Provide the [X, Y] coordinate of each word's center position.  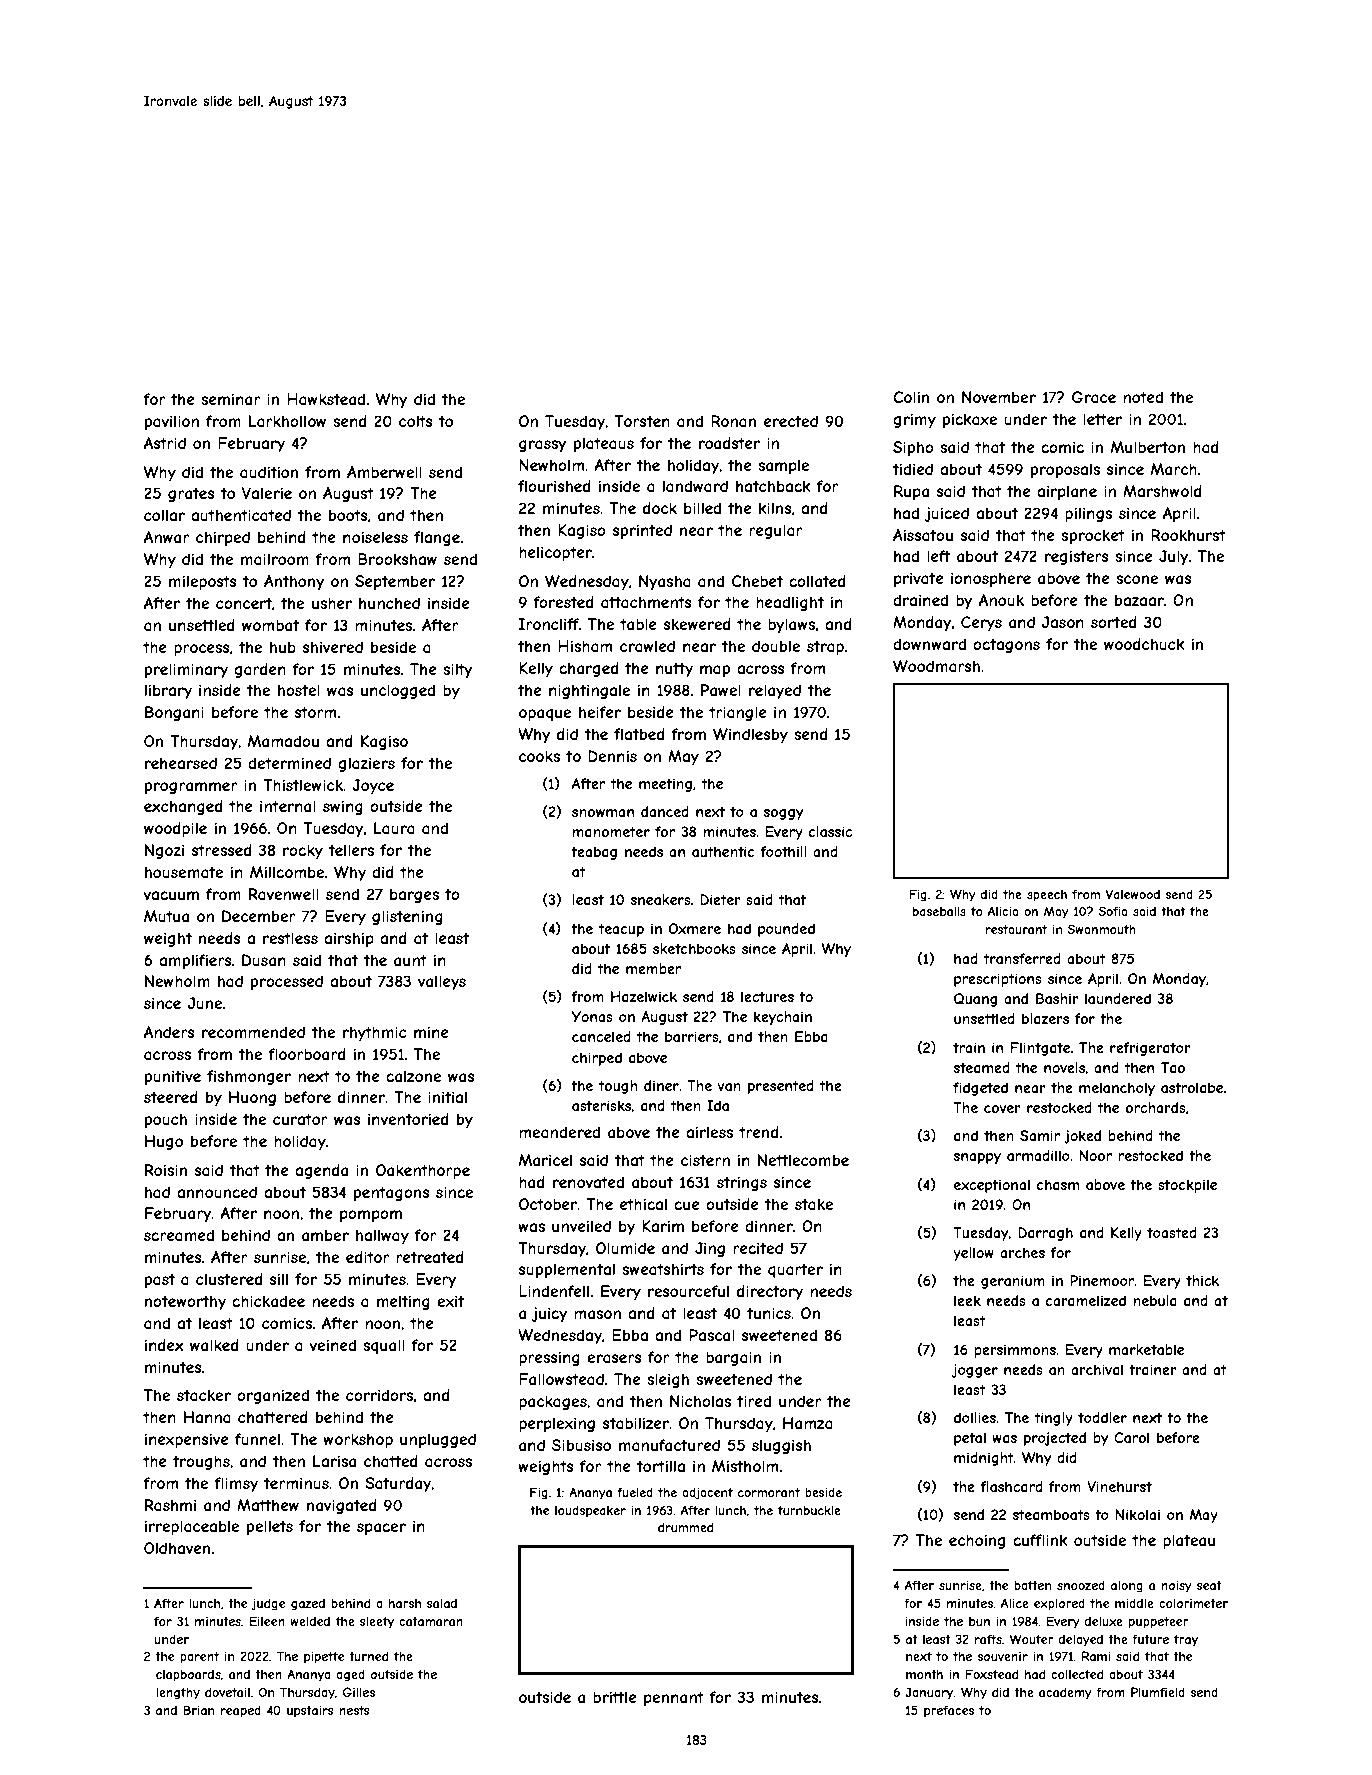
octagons [1006, 646]
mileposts [203, 582]
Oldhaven [177, 1548]
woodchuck [1144, 644]
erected [791, 421]
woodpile [175, 829]
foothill [783, 851]
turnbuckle [809, 1510]
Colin [911, 397]
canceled [601, 1036]
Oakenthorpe [423, 1171]
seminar [231, 399]
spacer [381, 1529]
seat [1209, 1585]
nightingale [589, 691]
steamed [982, 1067]
